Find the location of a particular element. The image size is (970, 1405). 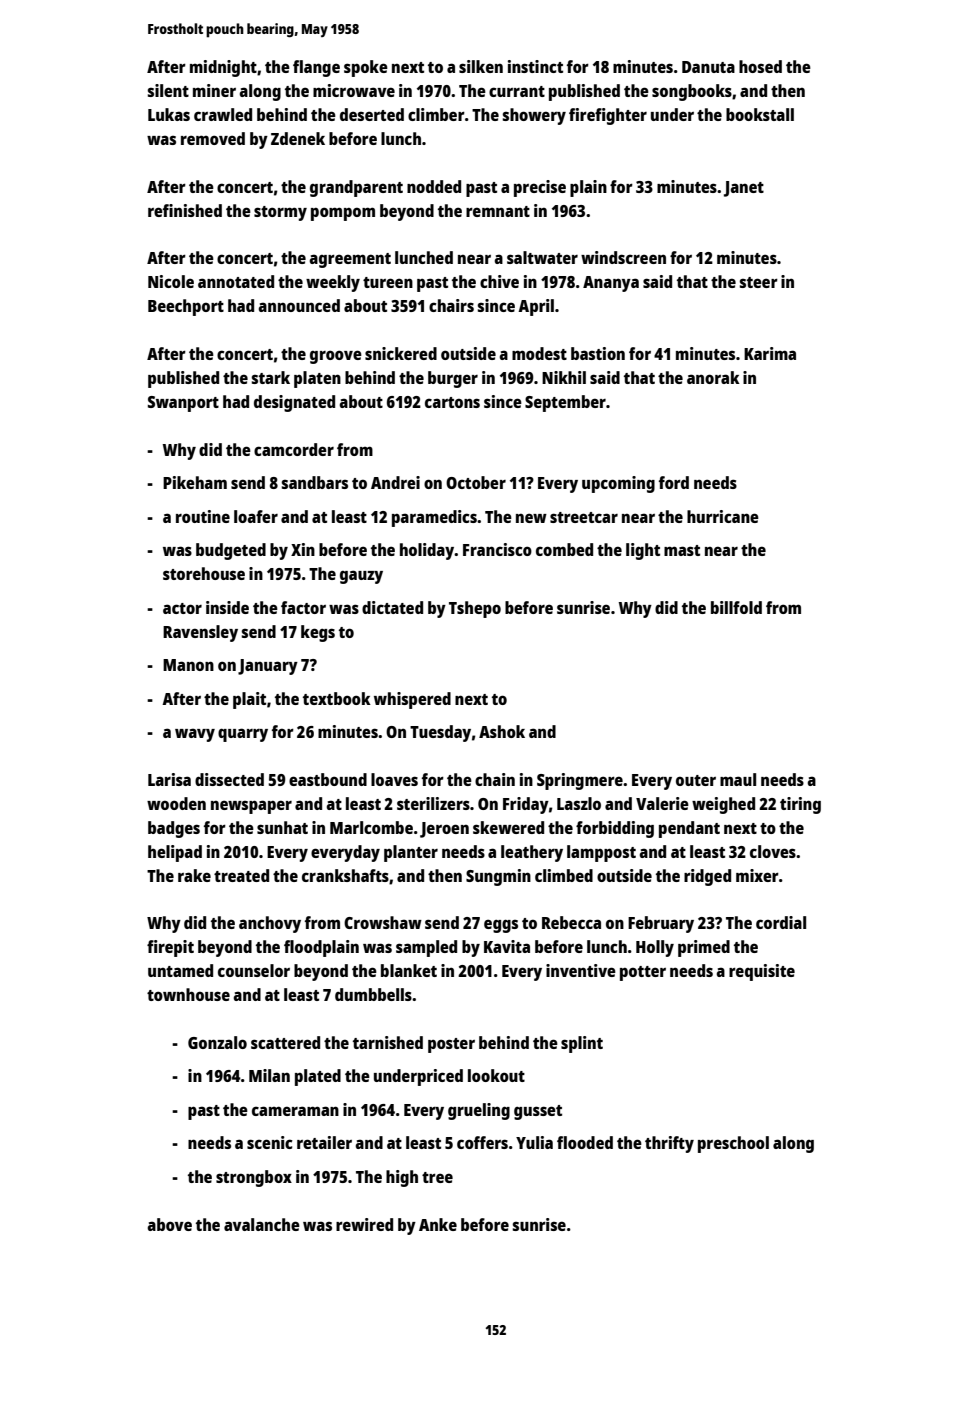

storehouse is located at coordinates (204, 573).
